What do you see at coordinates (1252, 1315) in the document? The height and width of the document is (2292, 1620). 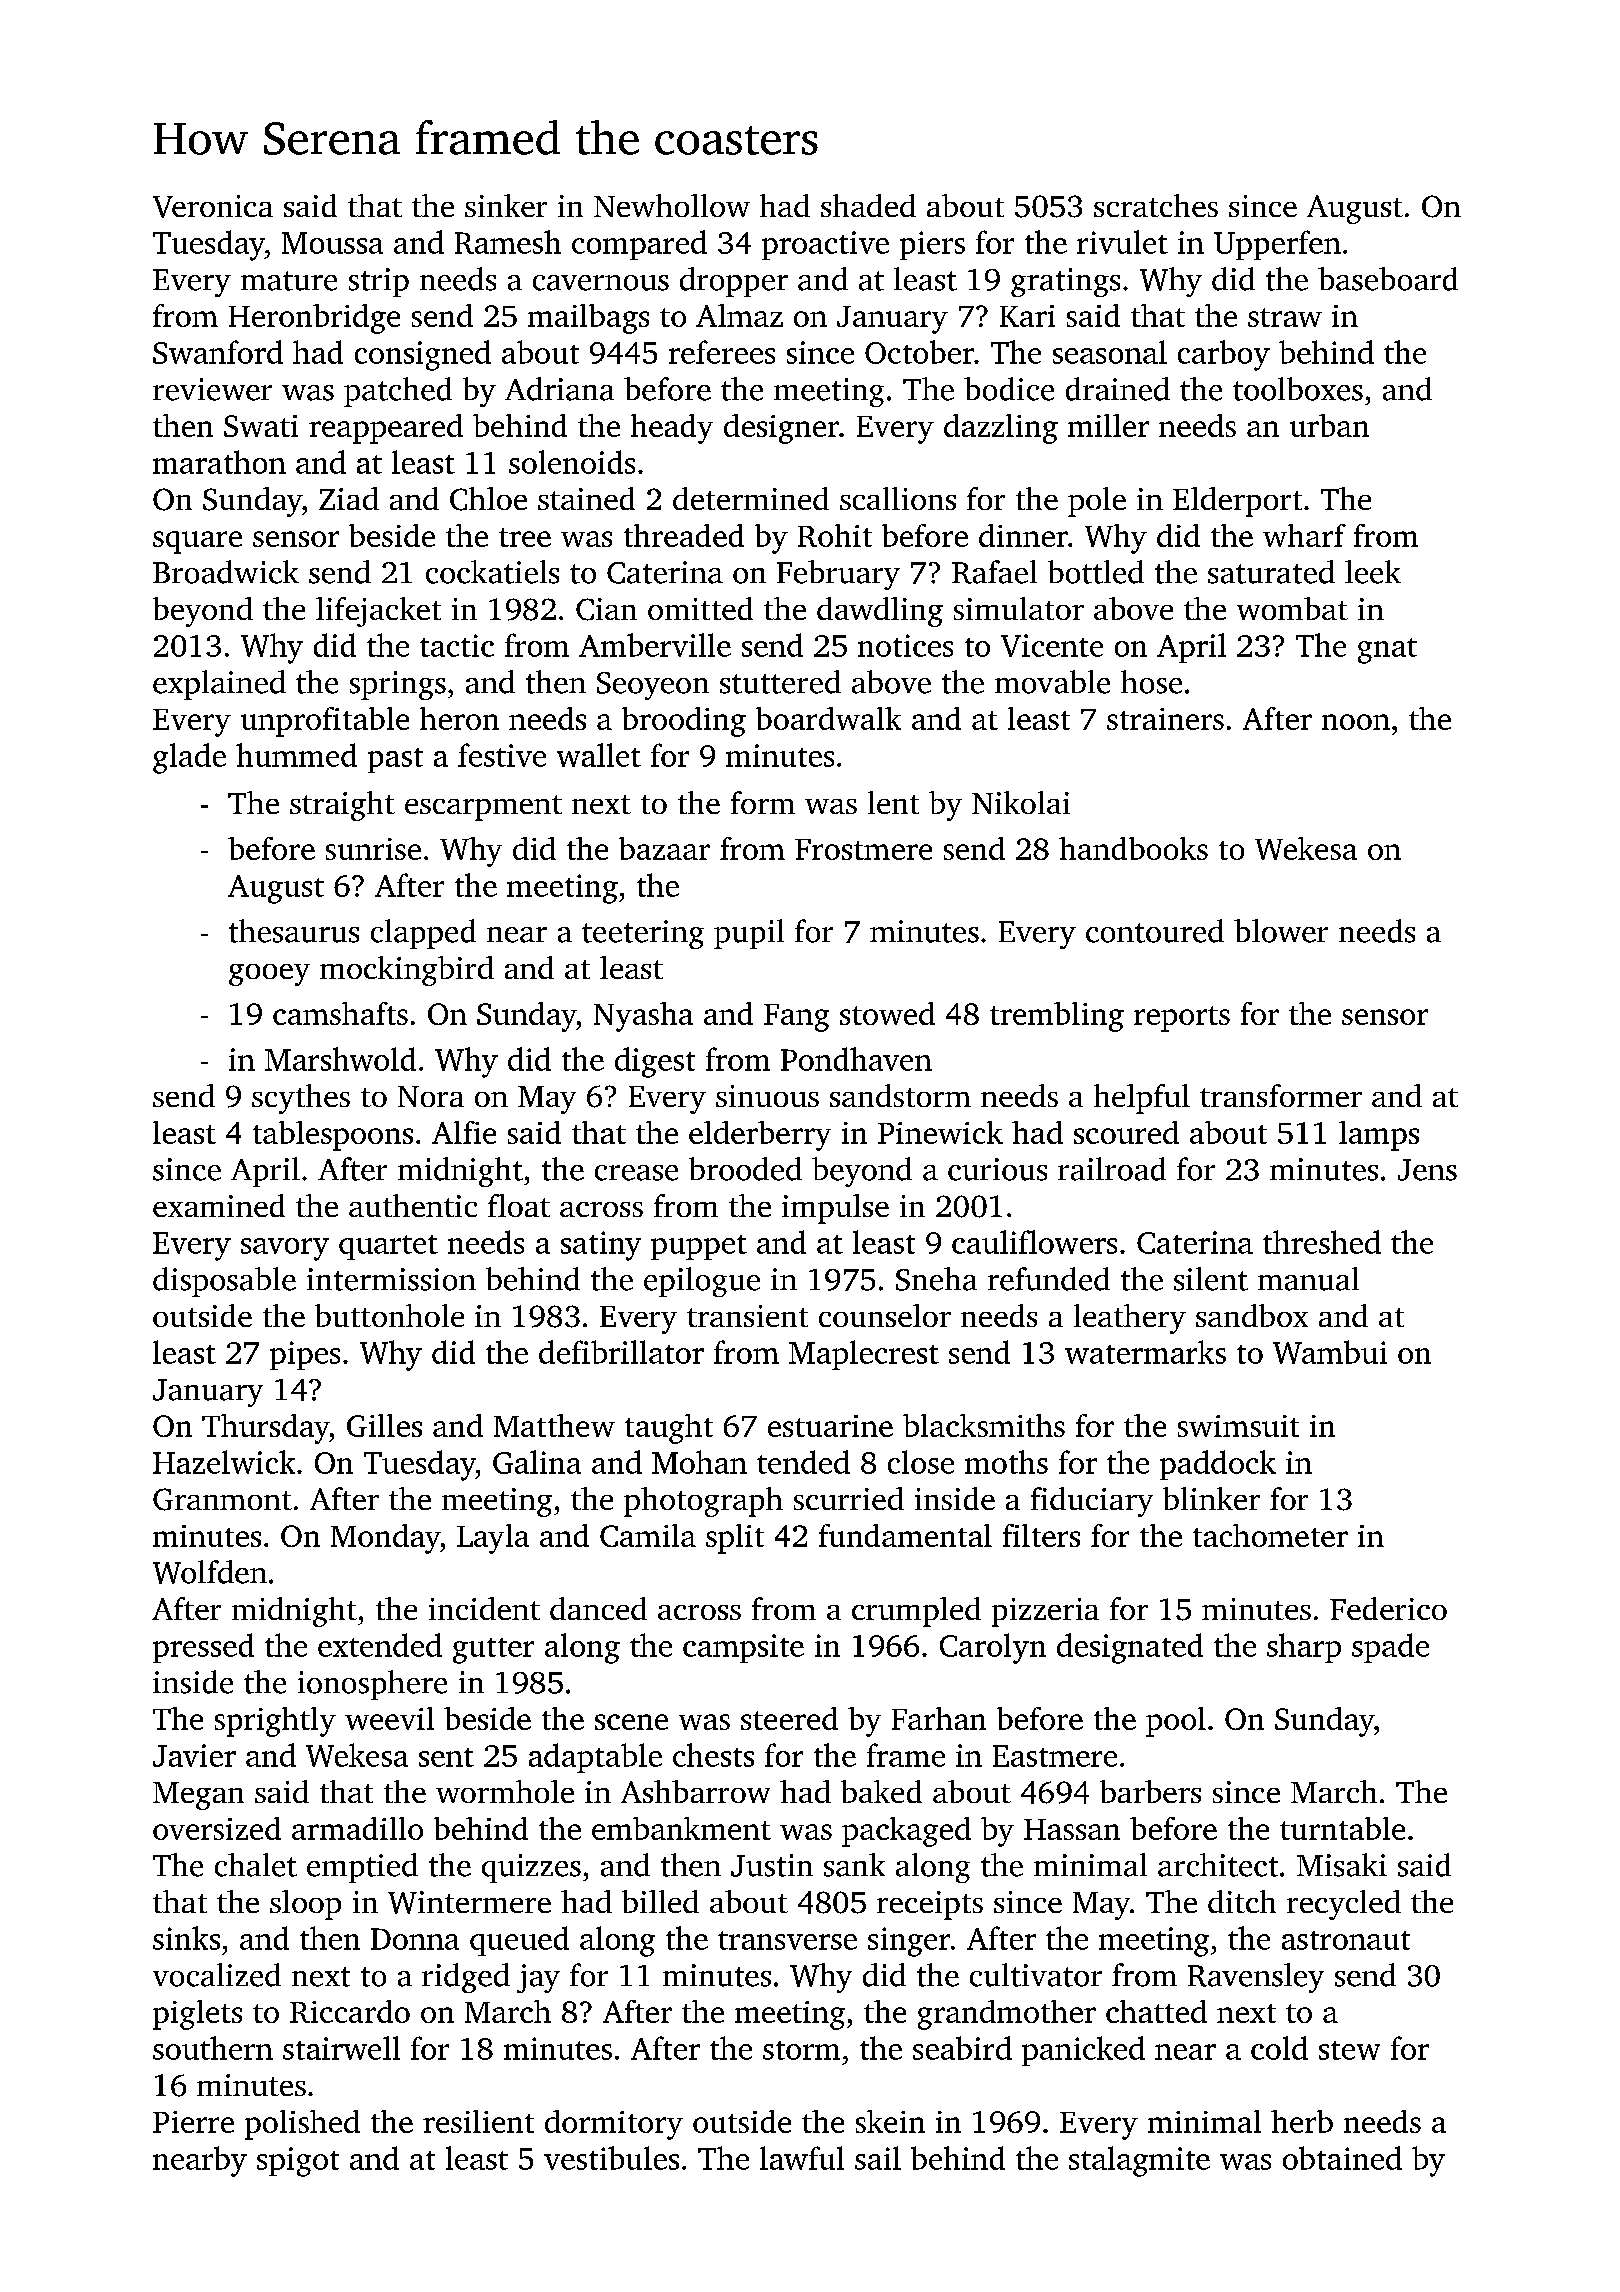 I see `sandbox` at bounding box center [1252, 1315].
